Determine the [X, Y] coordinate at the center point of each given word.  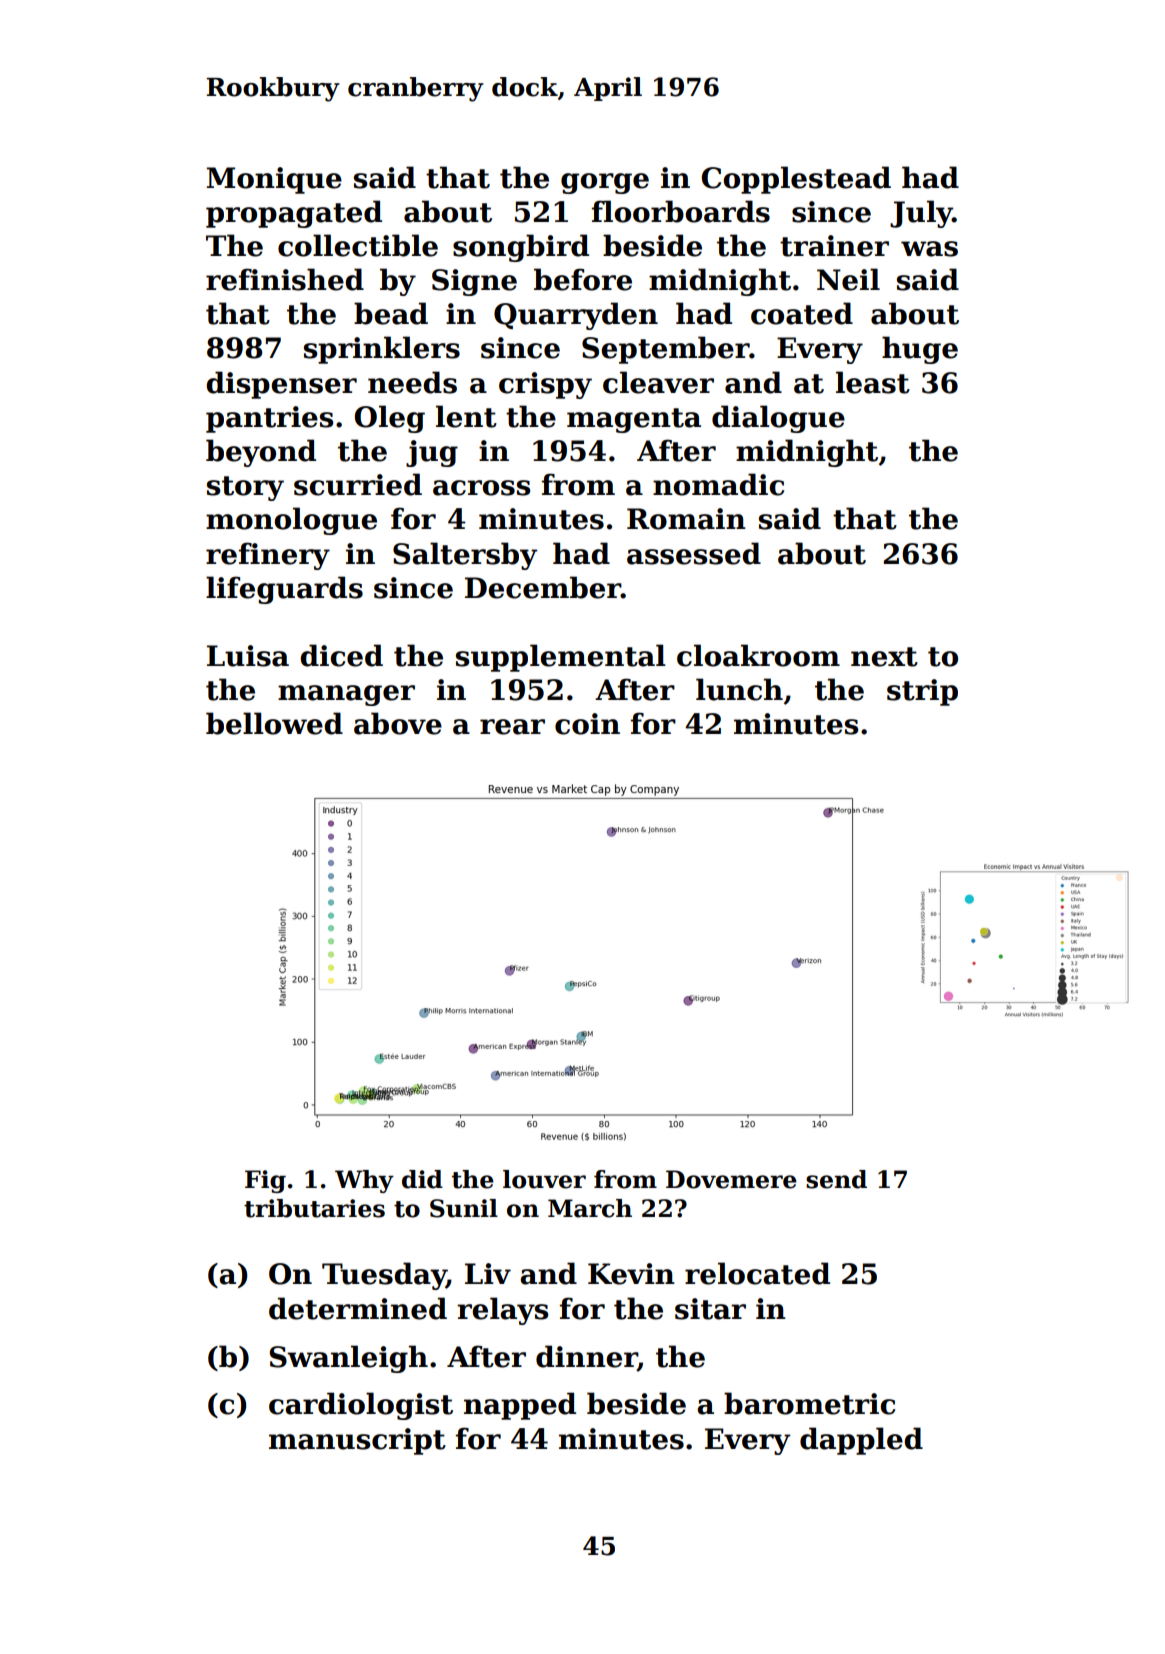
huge [920, 350]
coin [587, 724]
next [884, 657]
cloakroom [758, 655]
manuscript [357, 1441]
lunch [739, 689]
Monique [274, 180]
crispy [545, 385]
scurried [358, 484]
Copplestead [796, 180]
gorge [605, 183]
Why [364, 1181]
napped [520, 1406]
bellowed [274, 723]
